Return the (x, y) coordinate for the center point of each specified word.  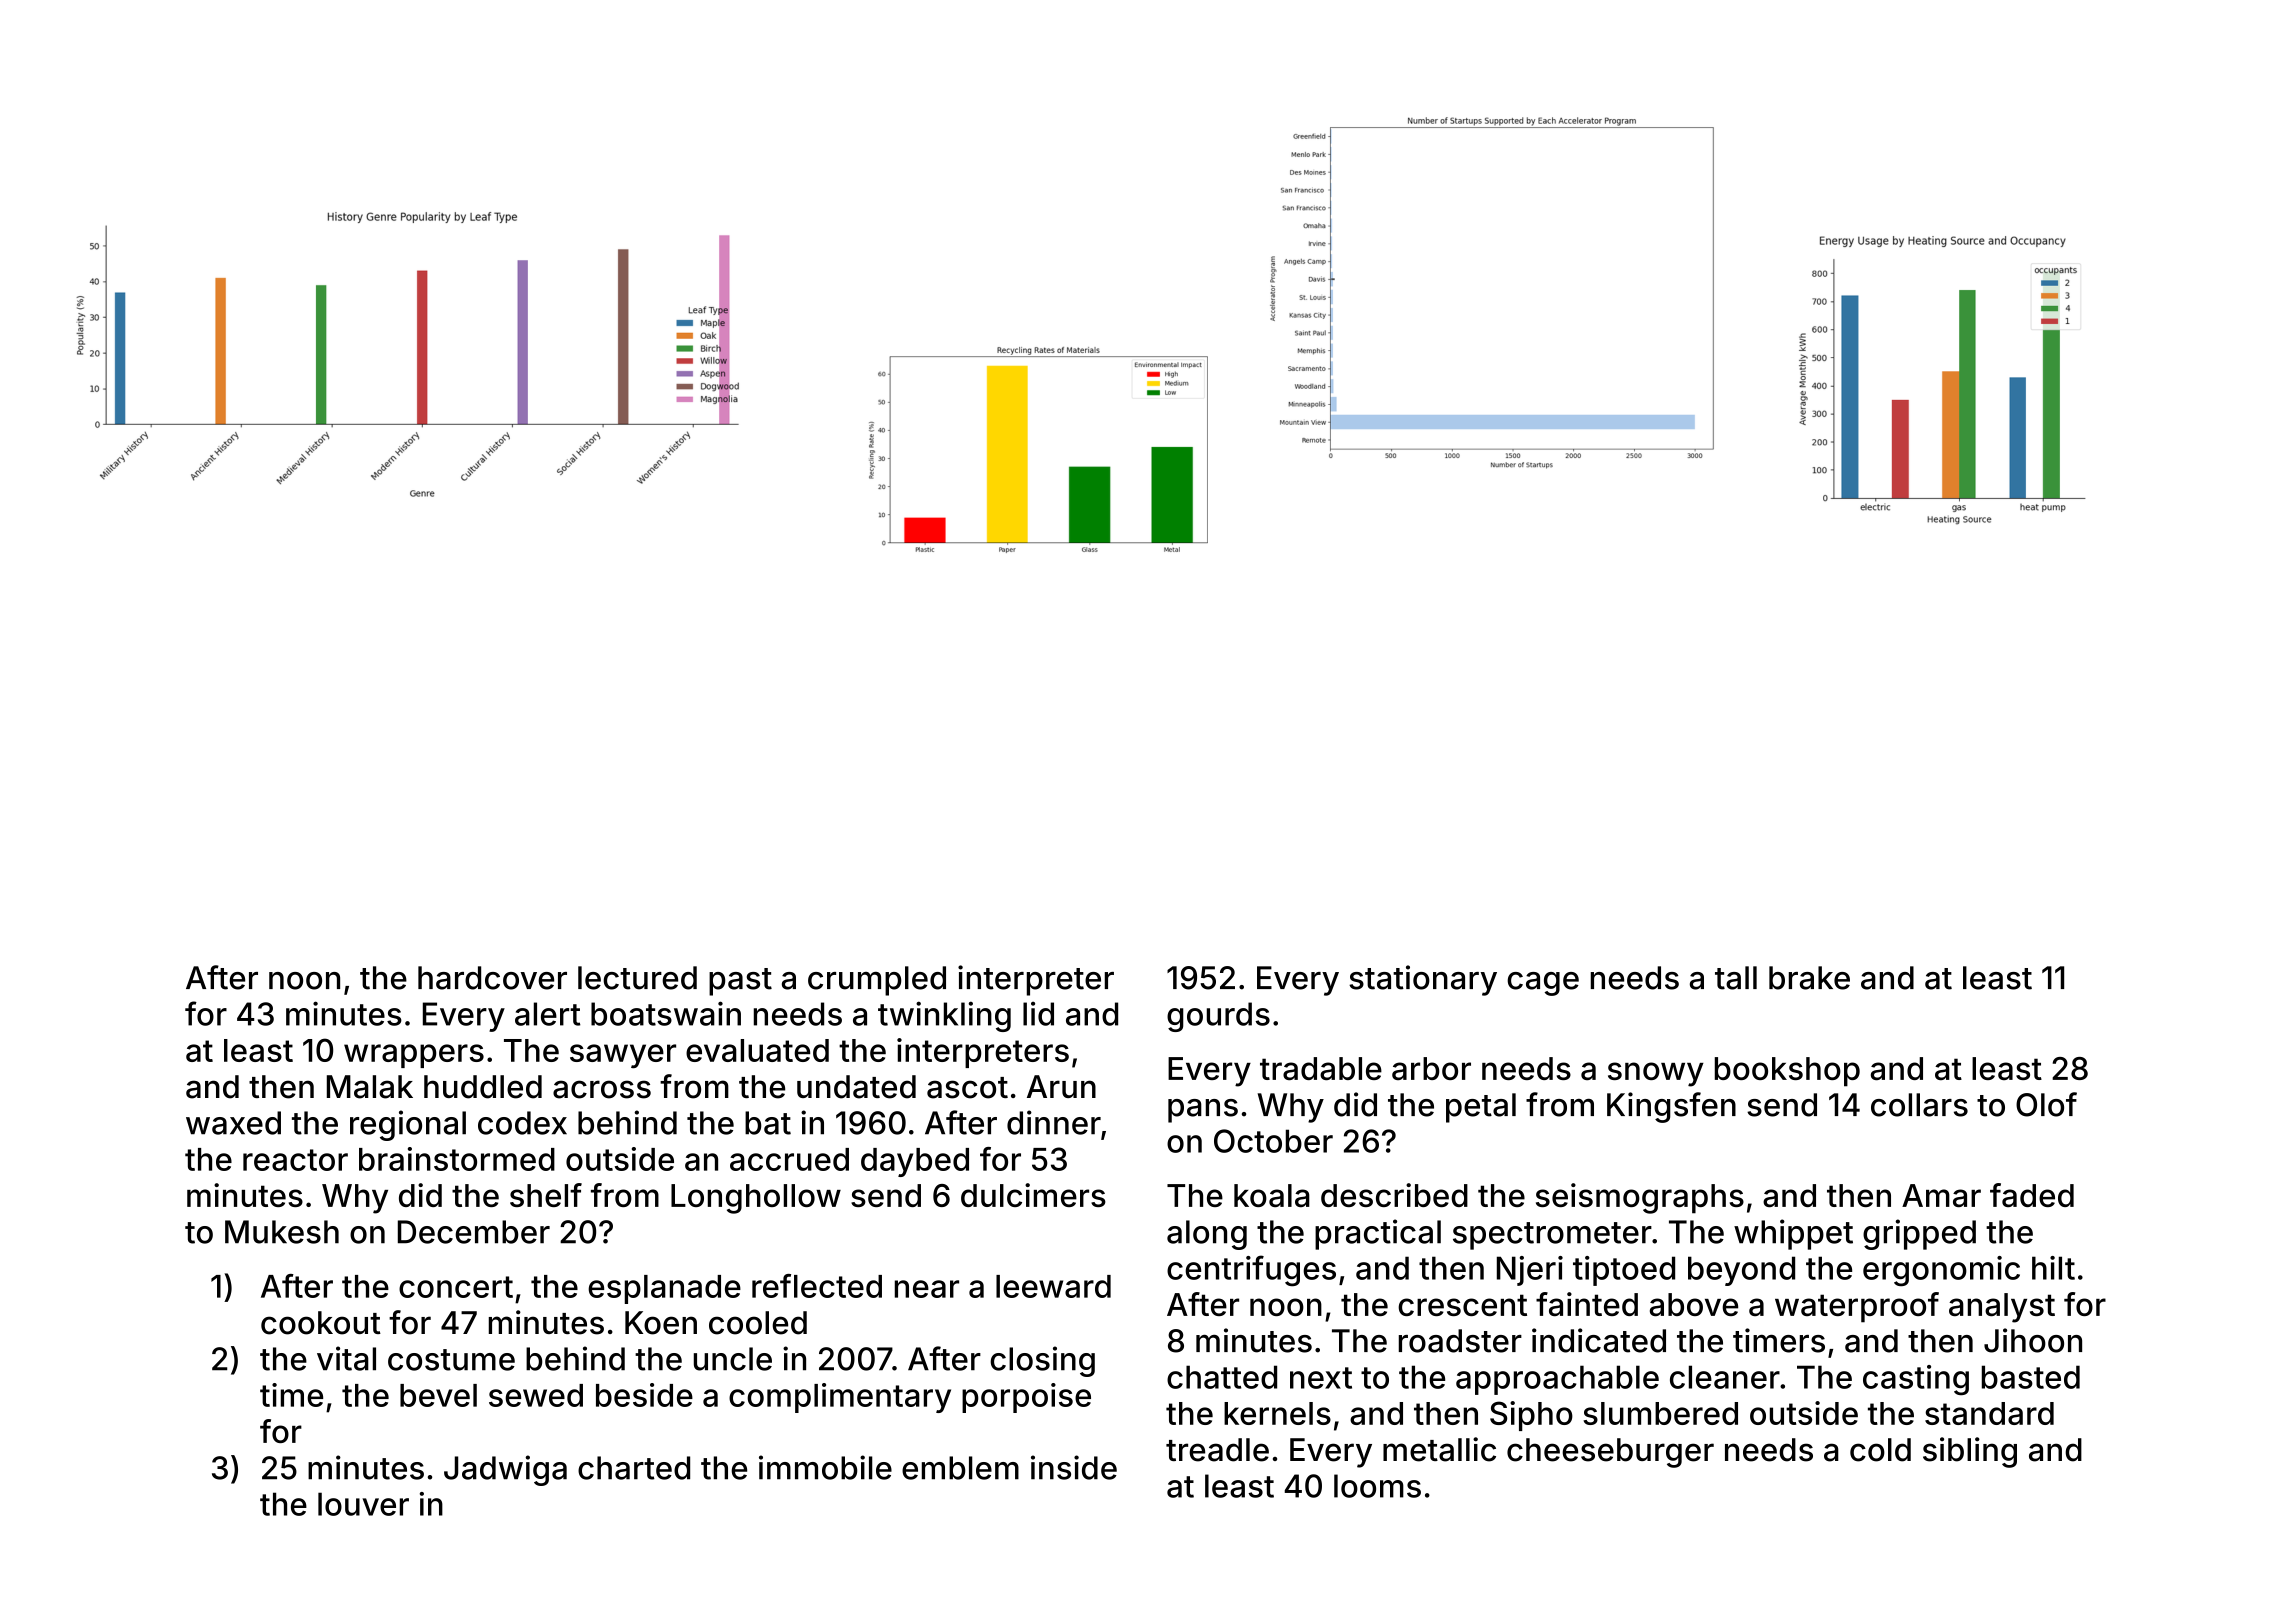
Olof (2046, 1104)
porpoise (1026, 1398)
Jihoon (2033, 1340)
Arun (1061, 1086)
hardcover (492, 978)
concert (456, 1287)
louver (363, 1504)
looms (1377, 1486)
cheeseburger (1610, 1453)
